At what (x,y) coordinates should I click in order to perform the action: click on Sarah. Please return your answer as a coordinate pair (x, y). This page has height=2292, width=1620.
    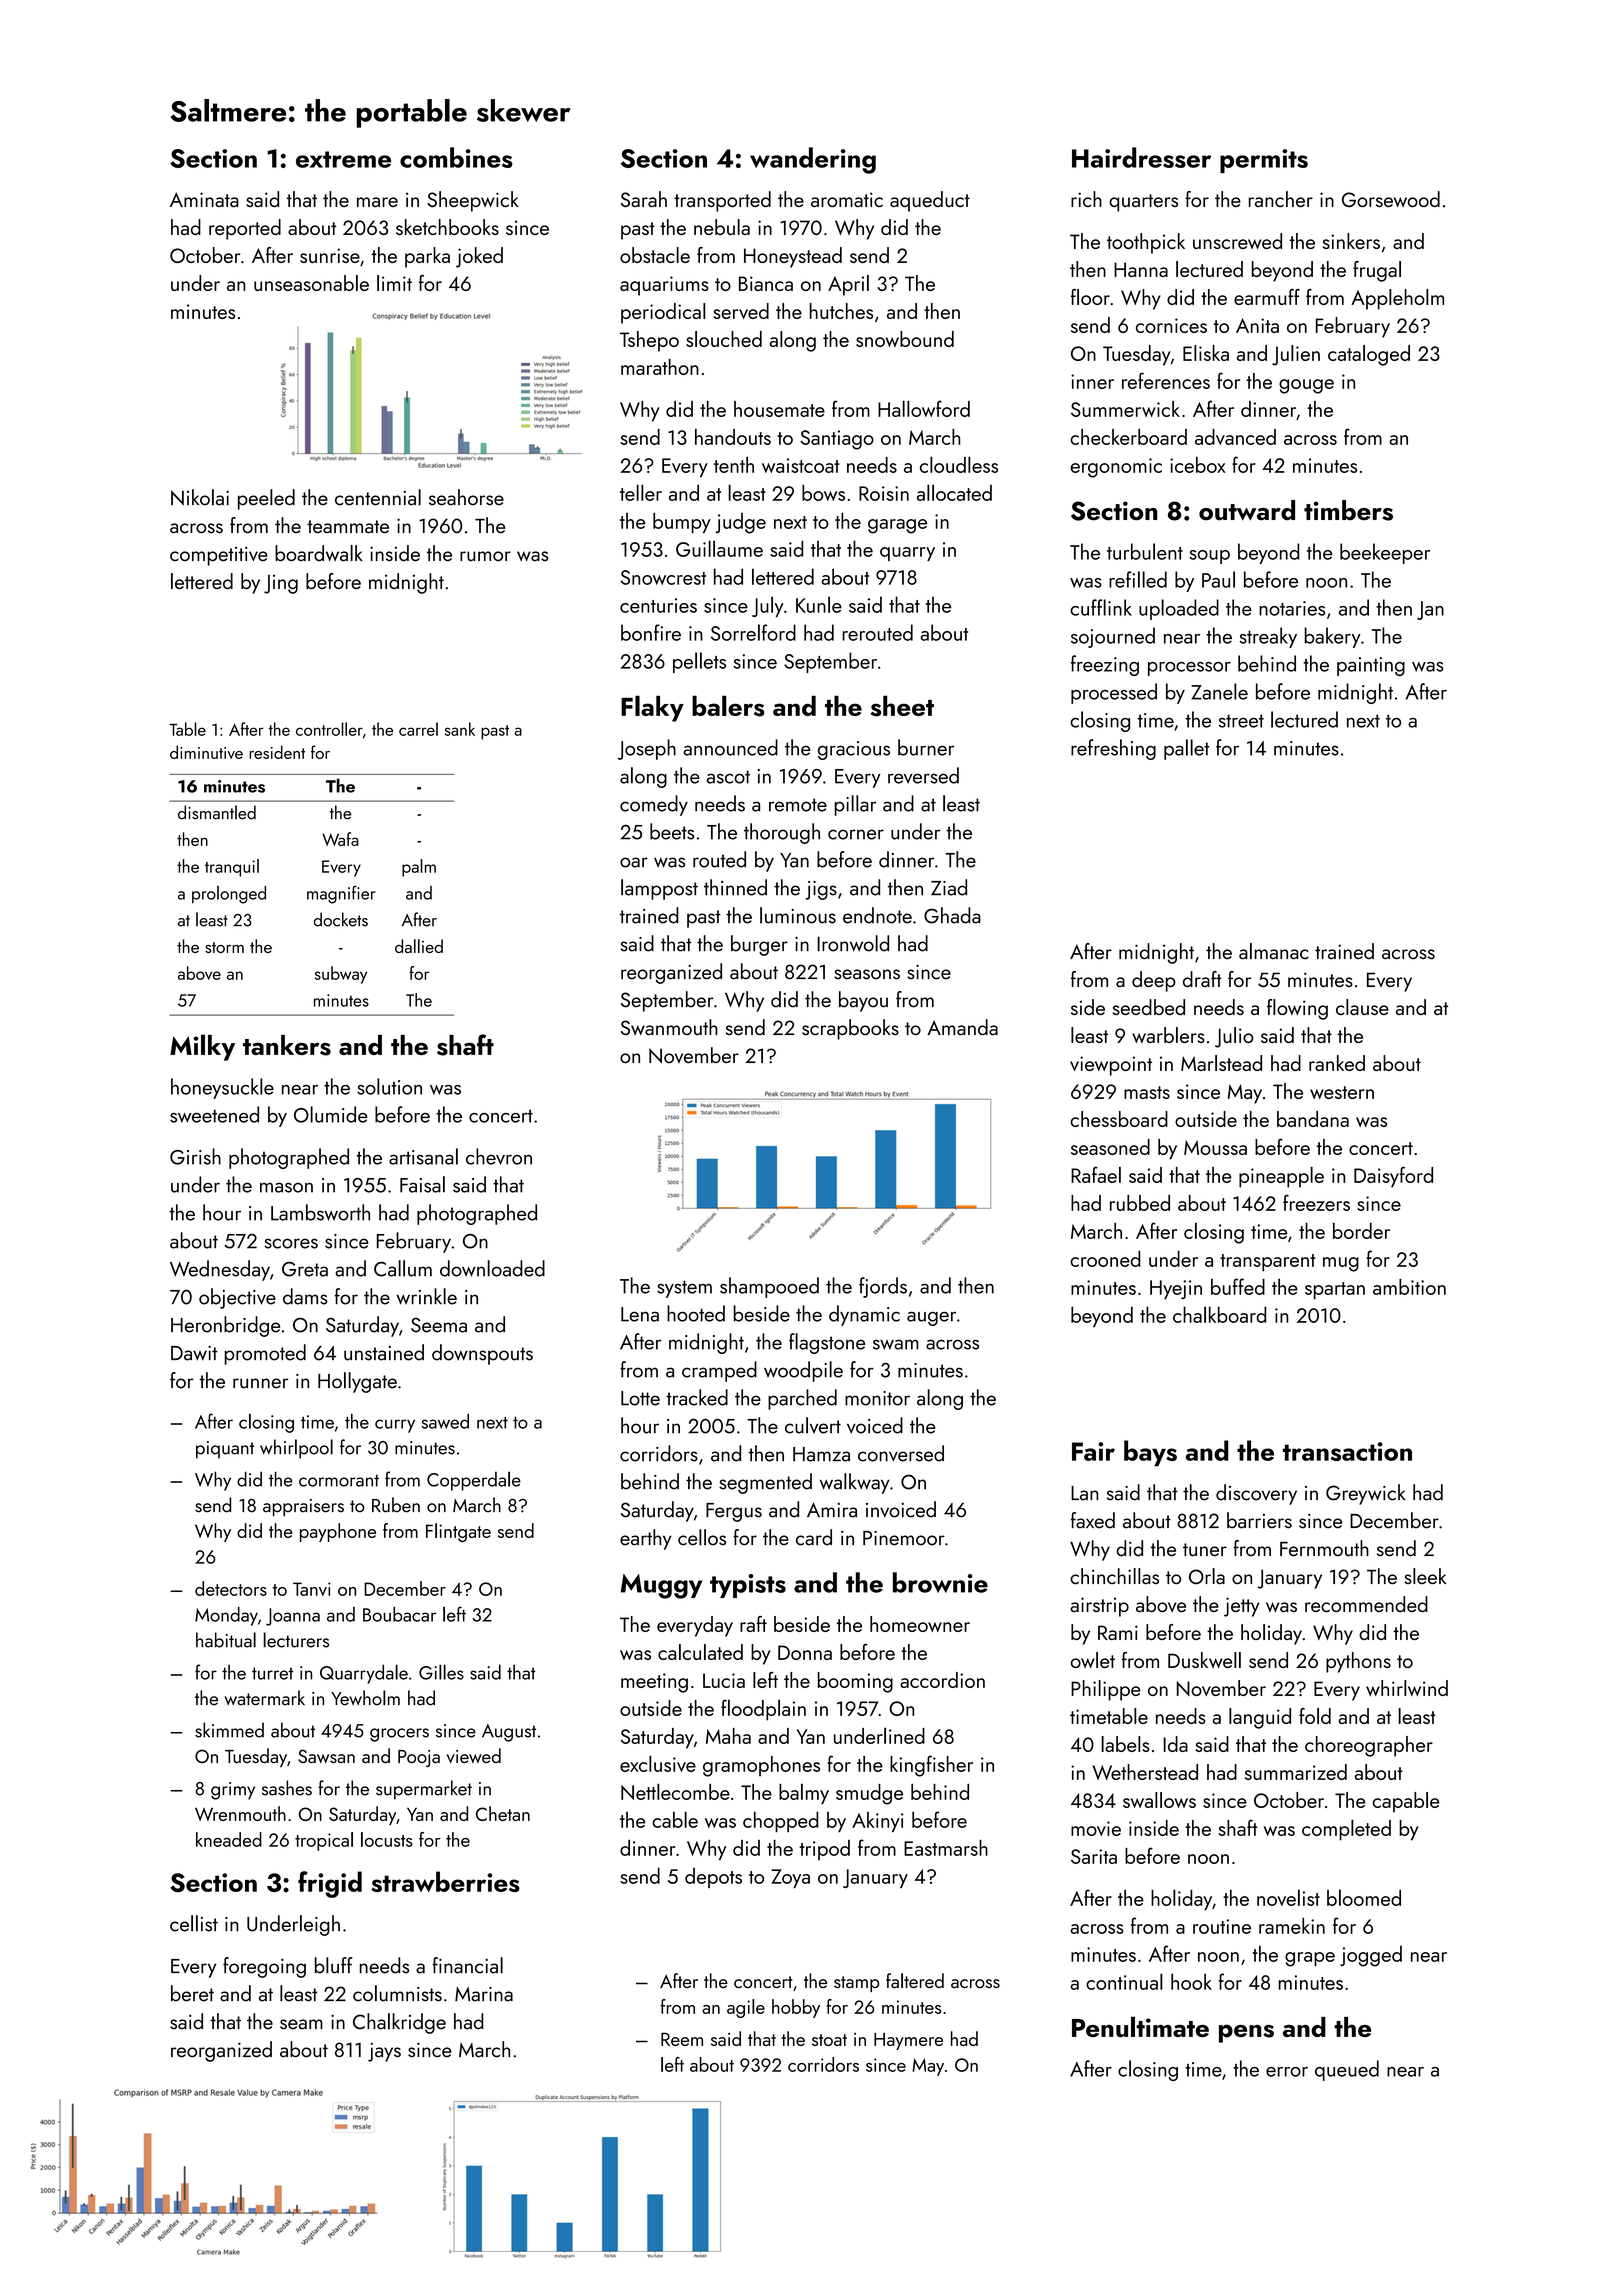
    Looking at the image, I should click on (644, 199).
